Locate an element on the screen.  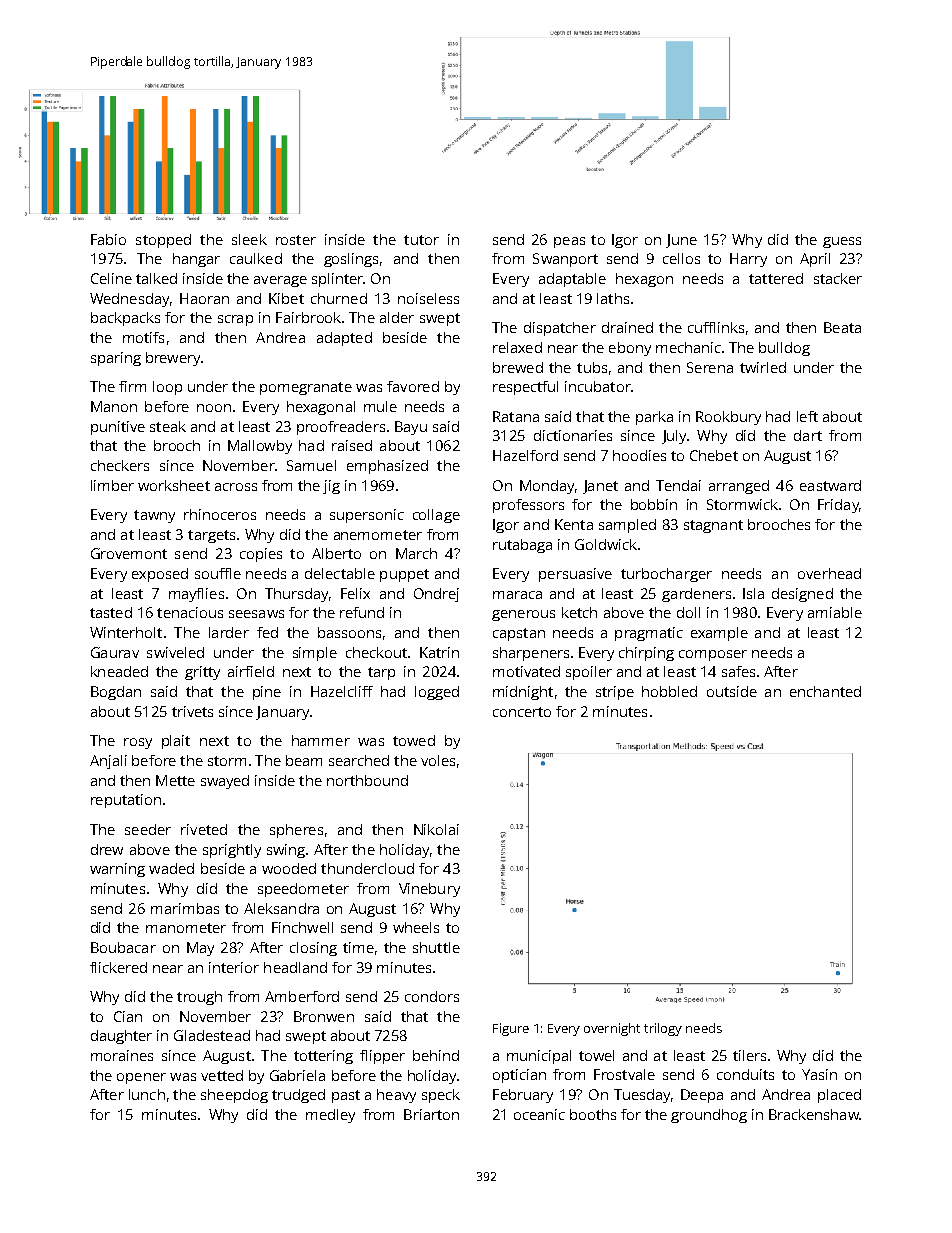
Gladestead is located at coordinates (212, 1035).
